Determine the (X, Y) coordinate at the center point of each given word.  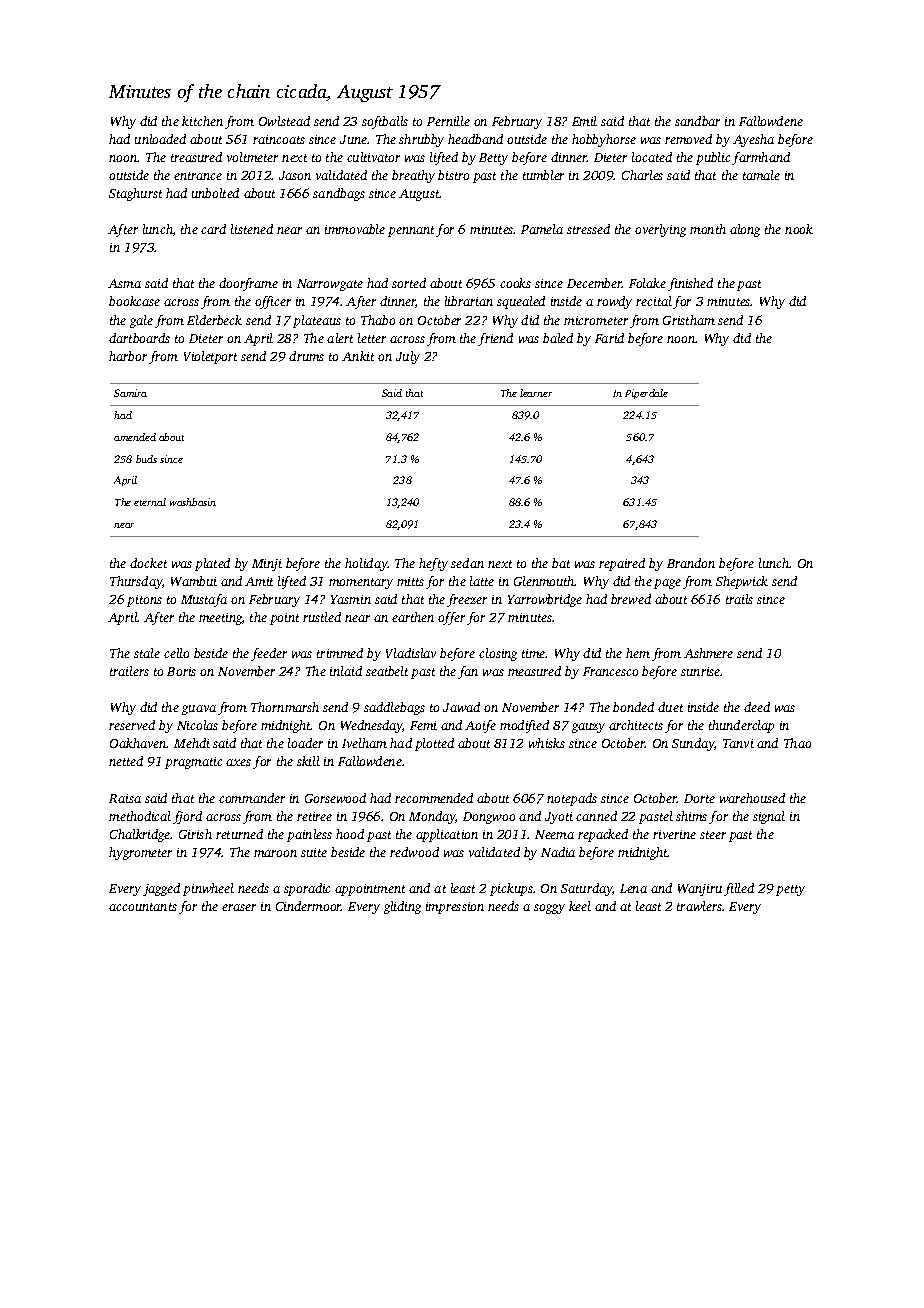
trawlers (699, 906)
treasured (196, 157)
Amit (259, 581)
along (745, 230)
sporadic (307, 889)
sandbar (697, 121)
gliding (402, 907)
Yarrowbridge (545, 600)
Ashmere (708, 653)
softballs (385, 122)
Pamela (542, 229)
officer (273, 302)
